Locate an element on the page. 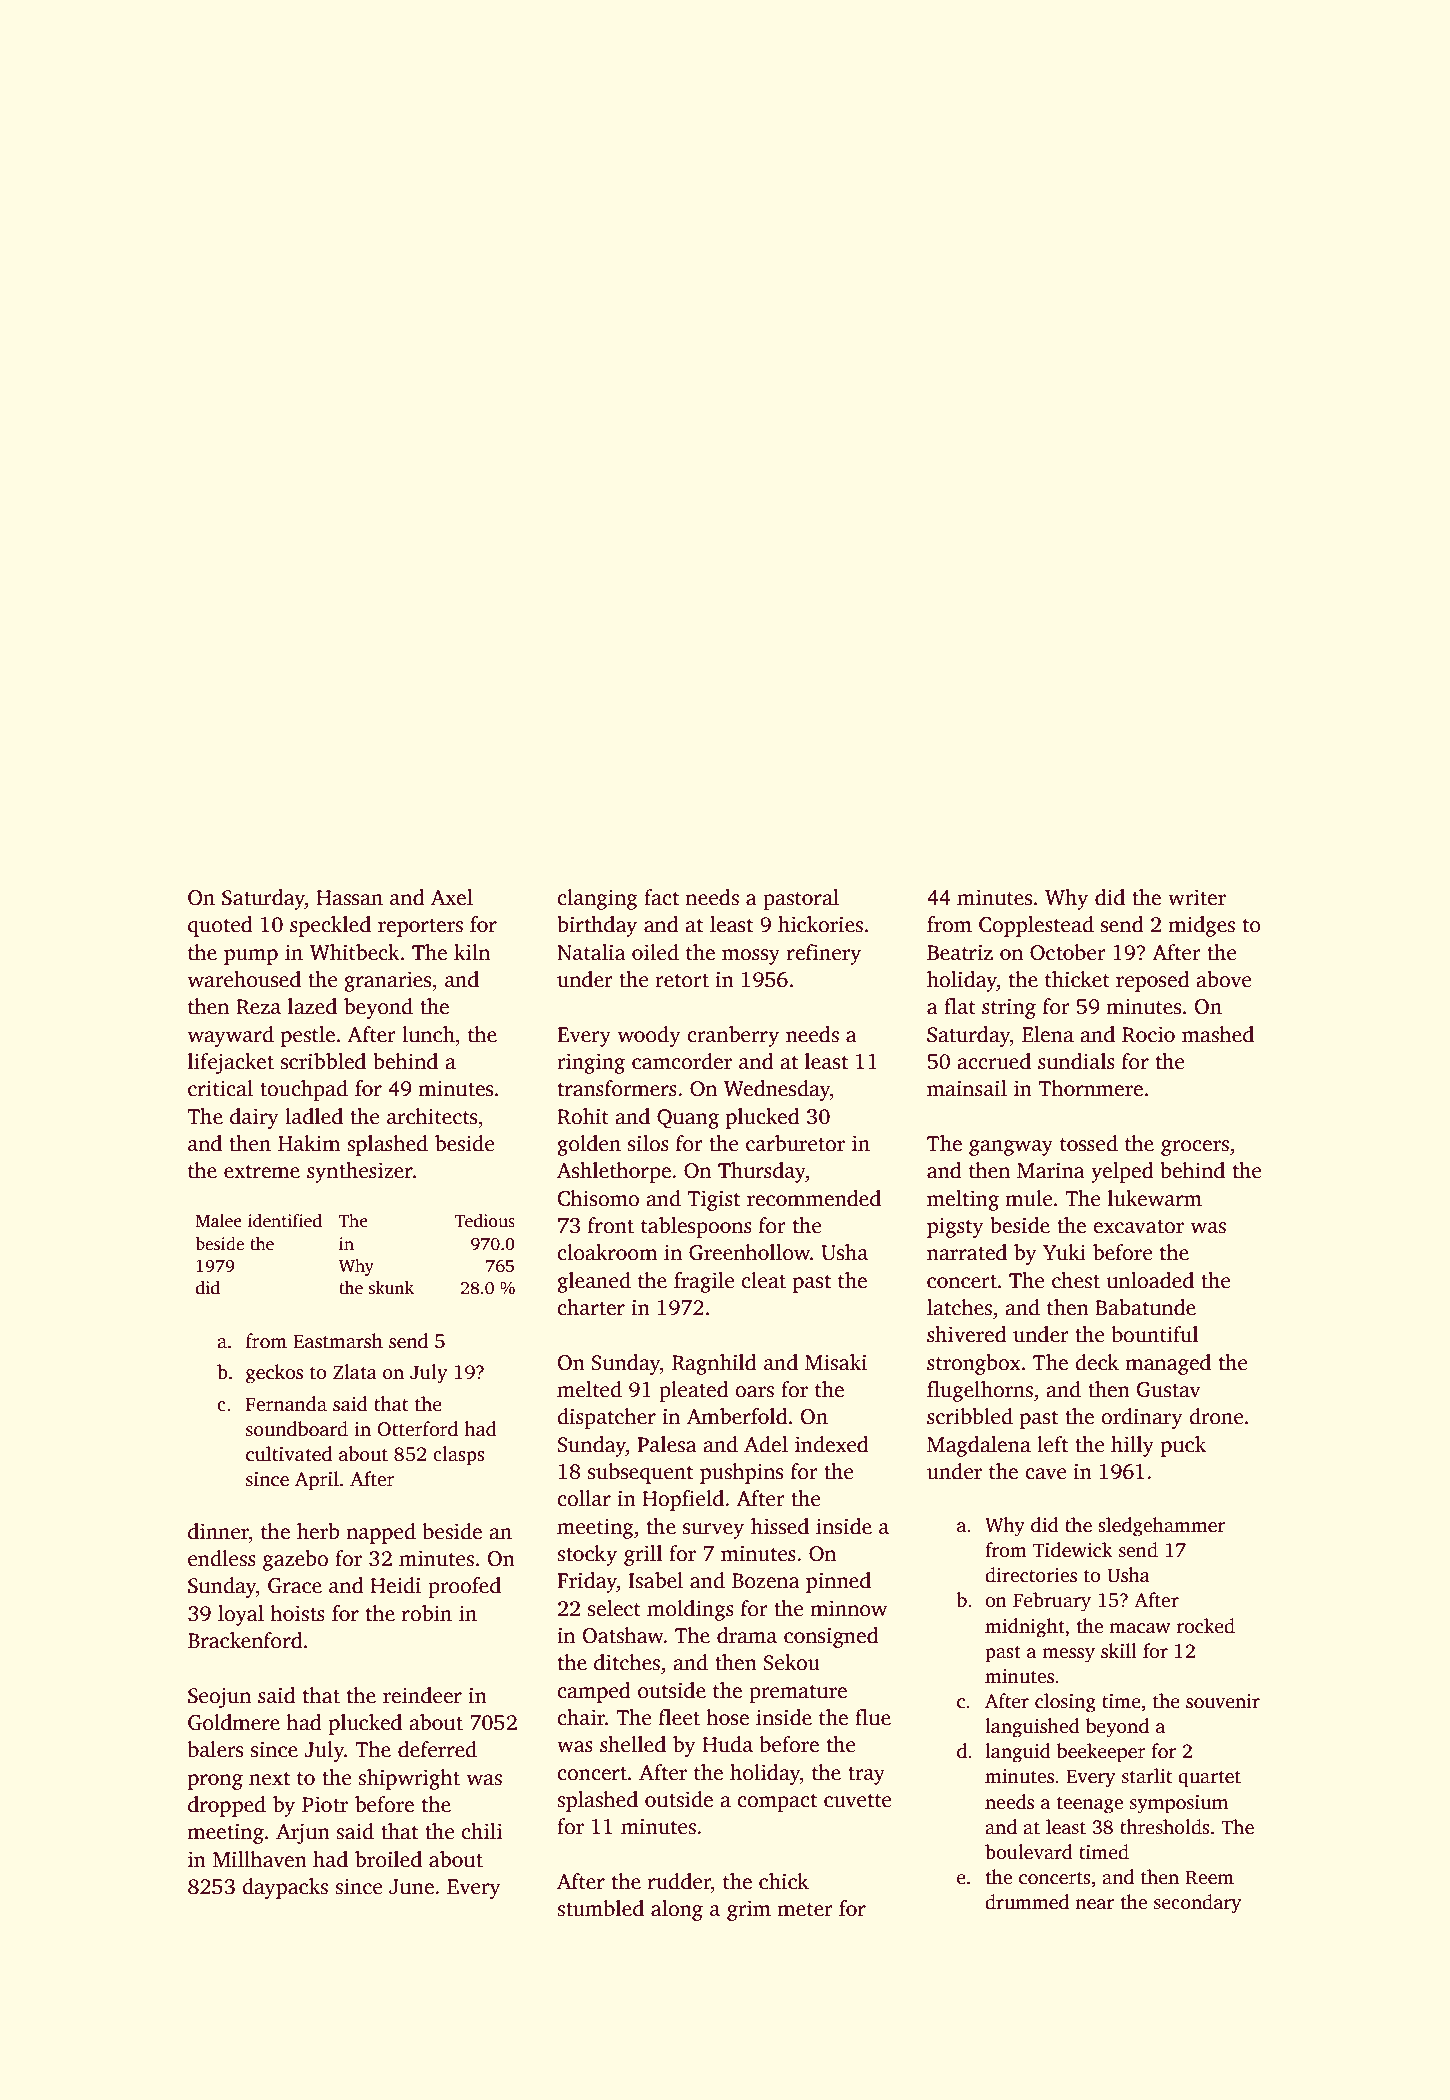  Bozena is located at coordinates (766, 1581).
